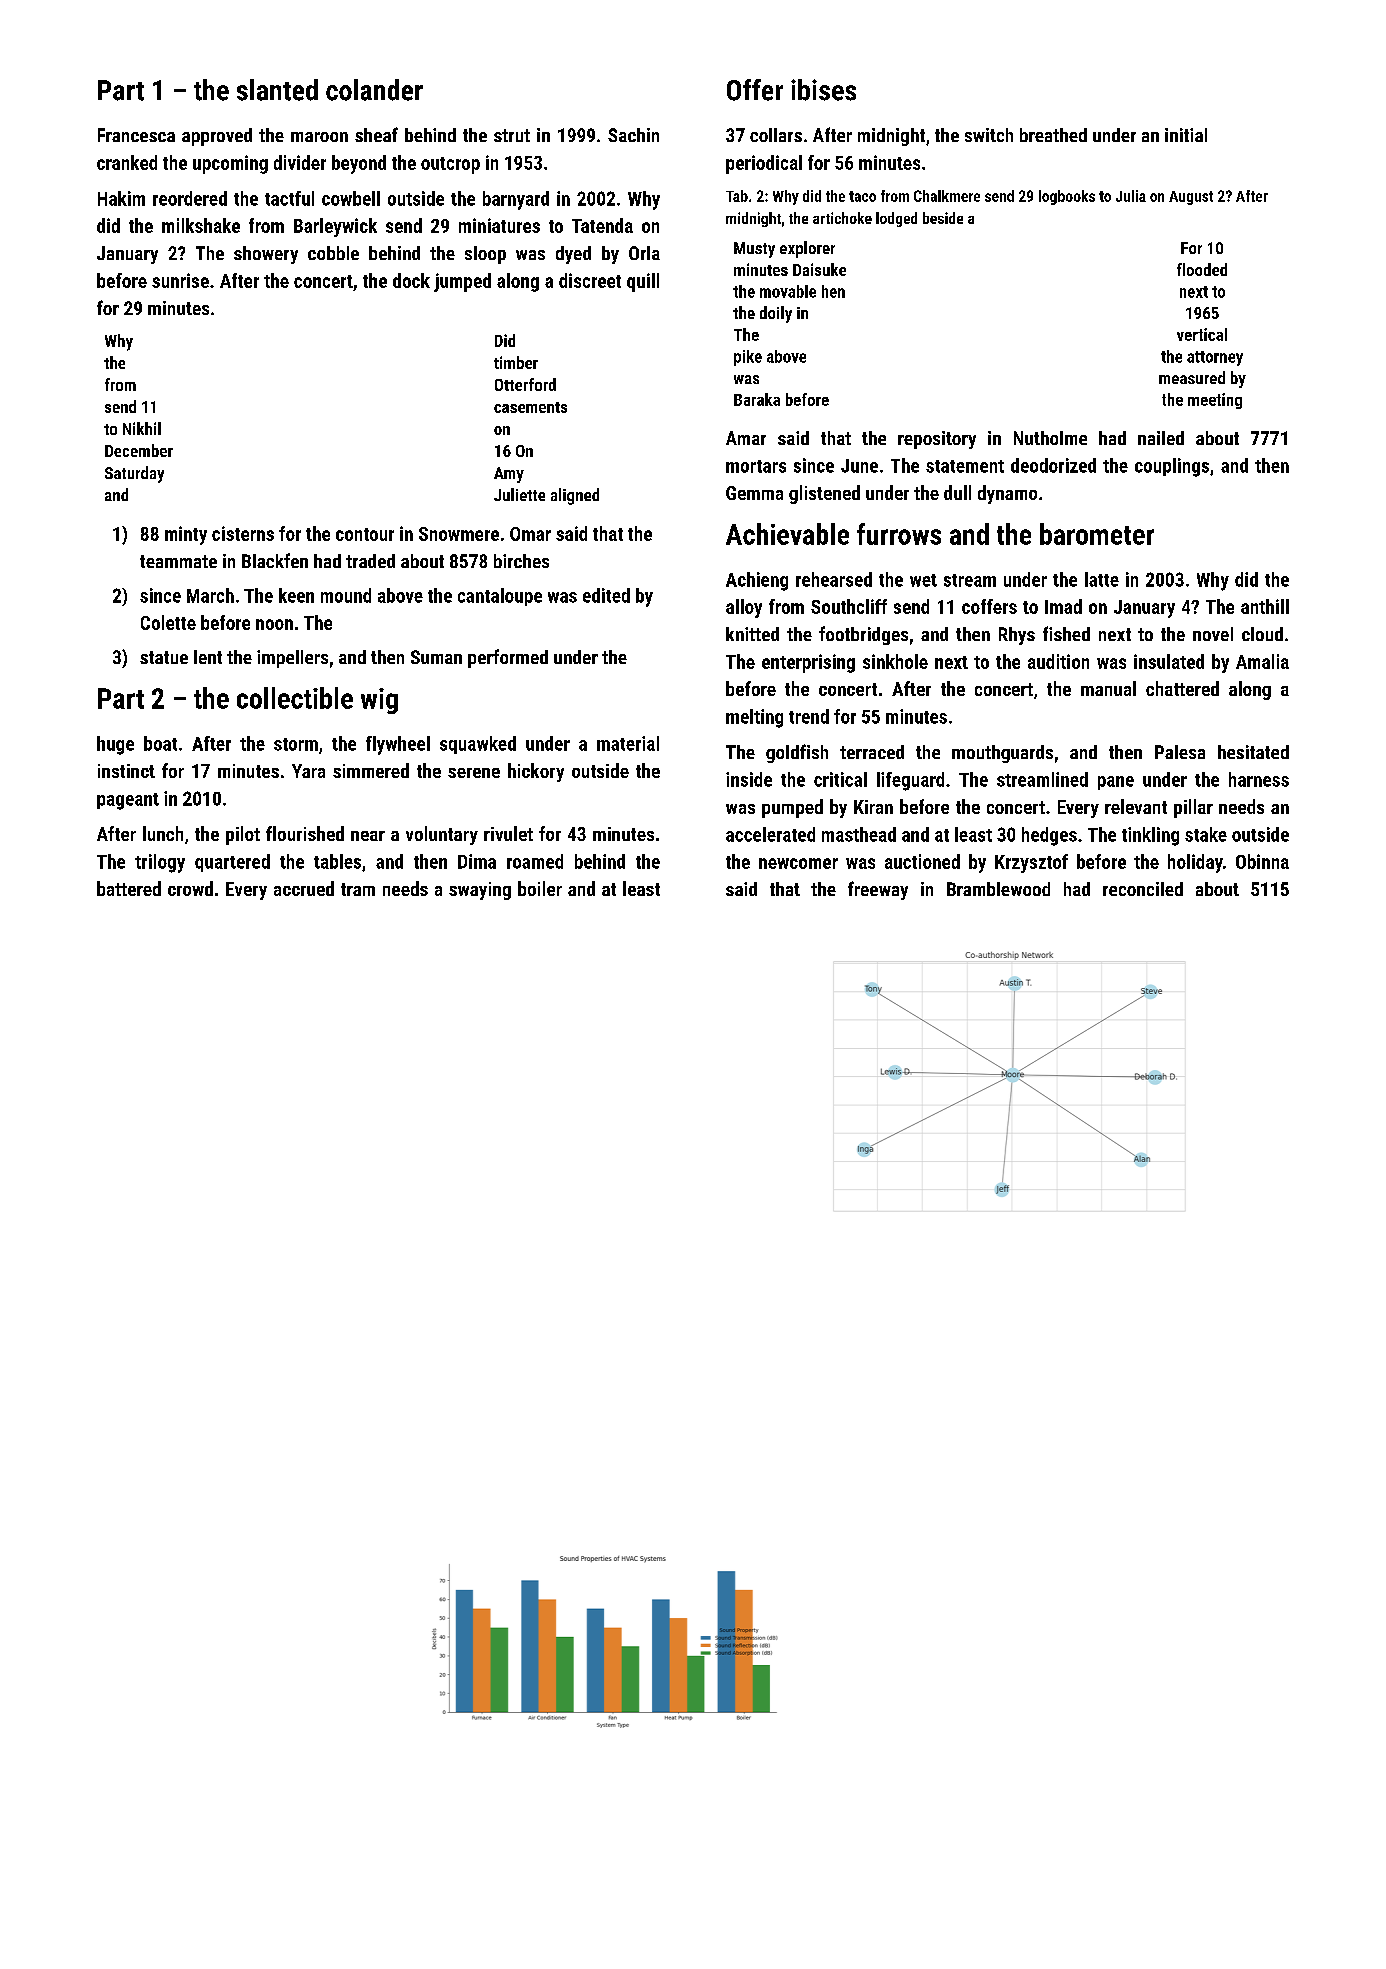 This page has width=1386, height=1969. Describe the element at coordinates (333, 253) in the page. I see `cobble` at that location.
